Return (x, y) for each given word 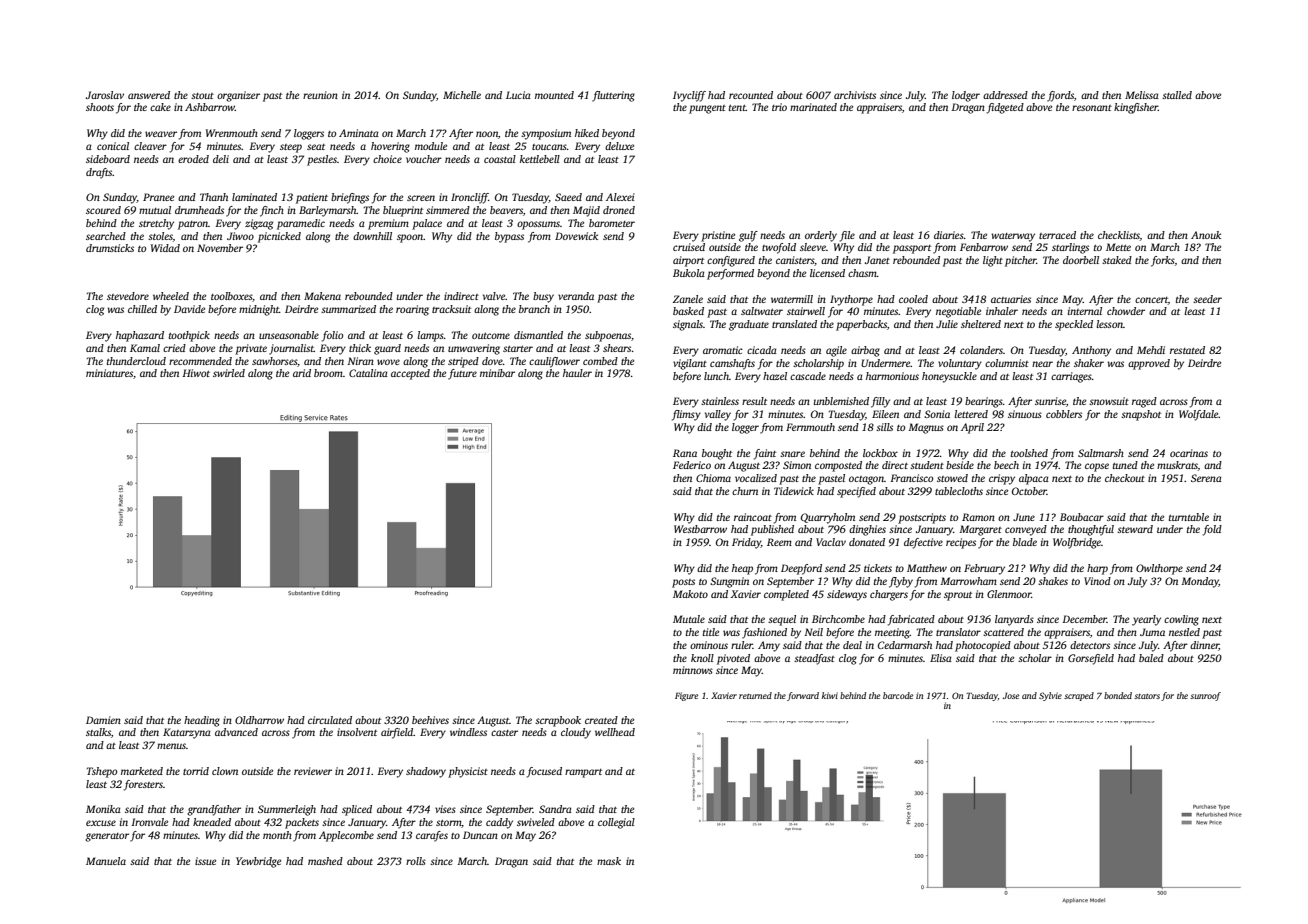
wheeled (171, 296)
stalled (1177, 95)
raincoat (753, 517)
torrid (196, 771)
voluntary (960, 364)
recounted (751, 95)
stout (202, 96)
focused (544, 772)
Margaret (980, 530)
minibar (497, 373)
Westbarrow (700, 529)
